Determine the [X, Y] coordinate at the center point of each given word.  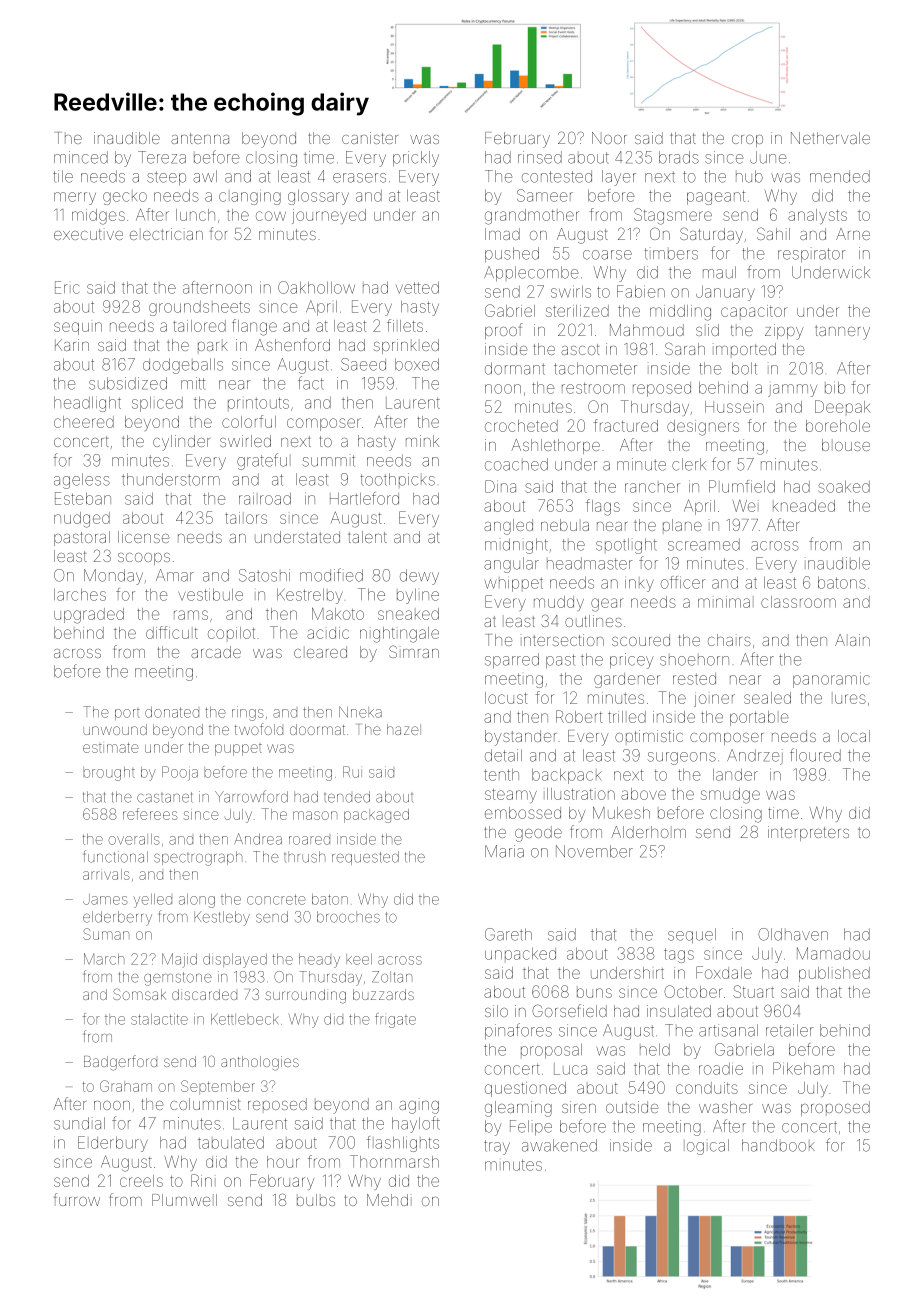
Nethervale [830, 138]
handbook [778, 1145]
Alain [852, 640]
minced [81, 157]
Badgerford [120, 1063]
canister [370, 138]
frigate [395, 1020]
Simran [414, 651]
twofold [259, 729]
